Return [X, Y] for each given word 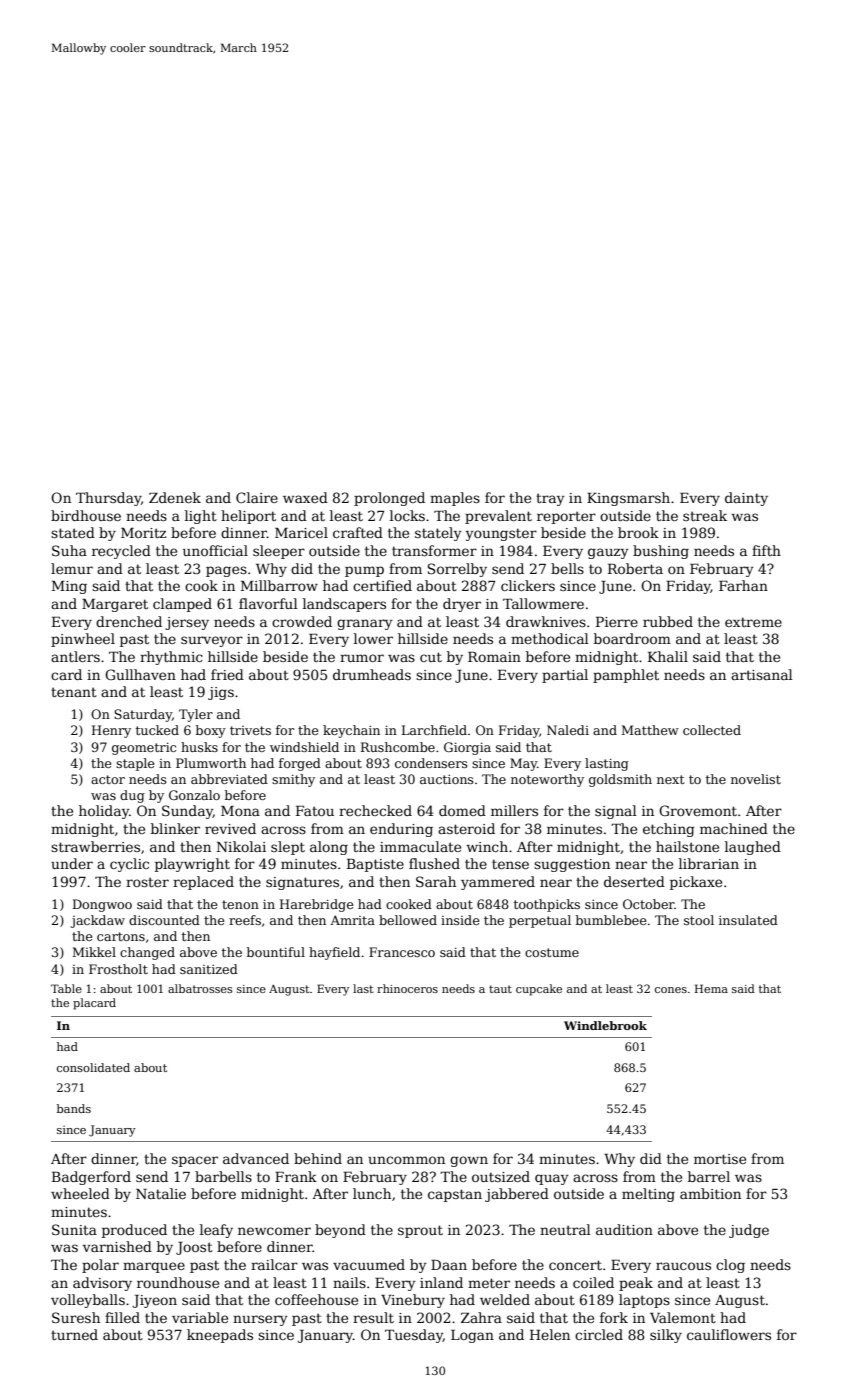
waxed [305, 497]
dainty [746, 499]
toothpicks [547, 905]
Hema [711, 988]
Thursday [108, 499]
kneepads [220, 1336]
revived [230, 828]
